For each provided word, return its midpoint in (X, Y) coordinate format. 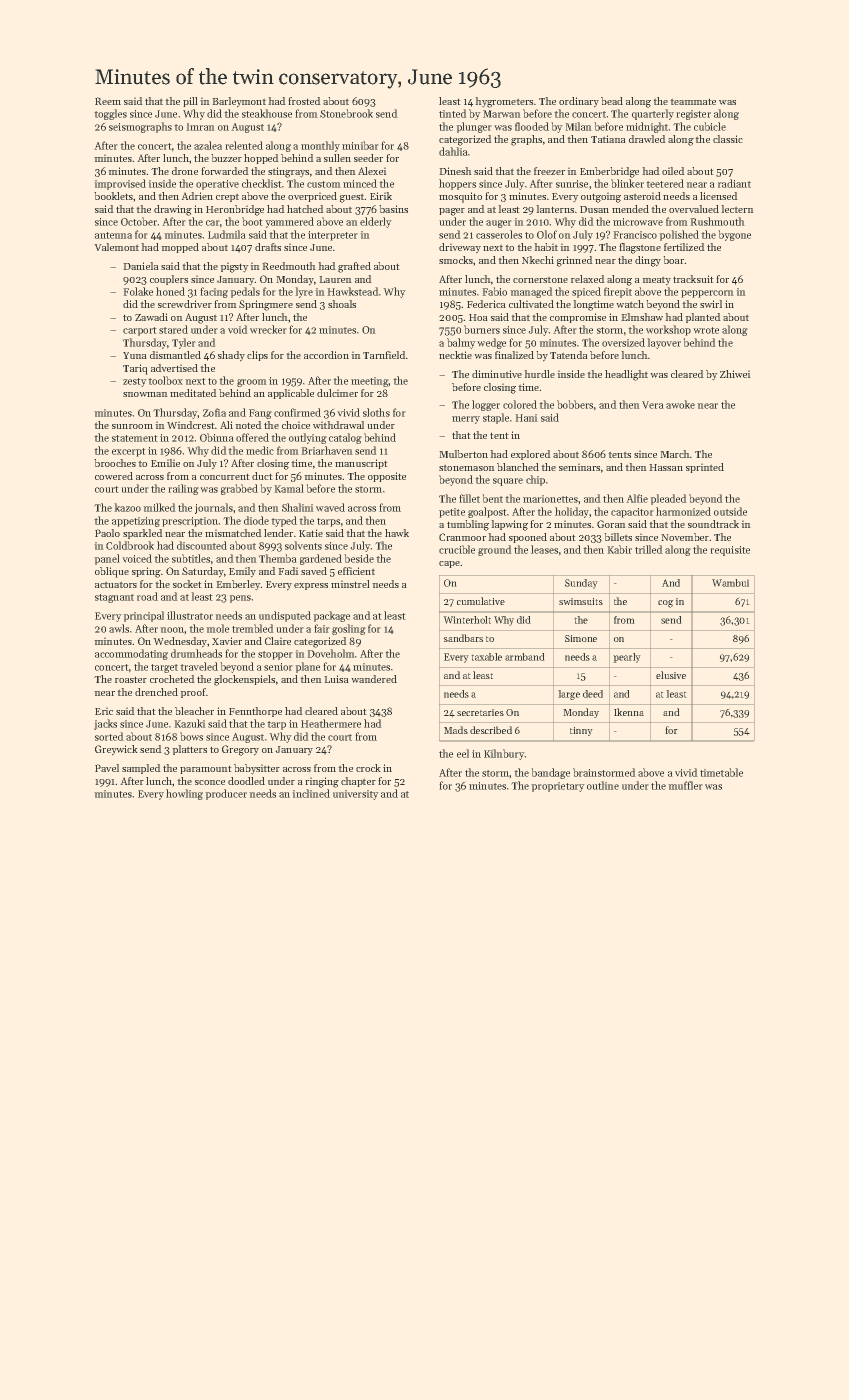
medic (260, 450)
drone (185, 171)
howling (184, 794)
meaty (657, 281)
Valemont (117, 247)
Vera (652, 405)
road (147, 596)
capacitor (632, 513)
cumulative (481, 601)
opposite (387, 477)
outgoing (601, 198)
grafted (354, 267)
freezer (549, 171)
